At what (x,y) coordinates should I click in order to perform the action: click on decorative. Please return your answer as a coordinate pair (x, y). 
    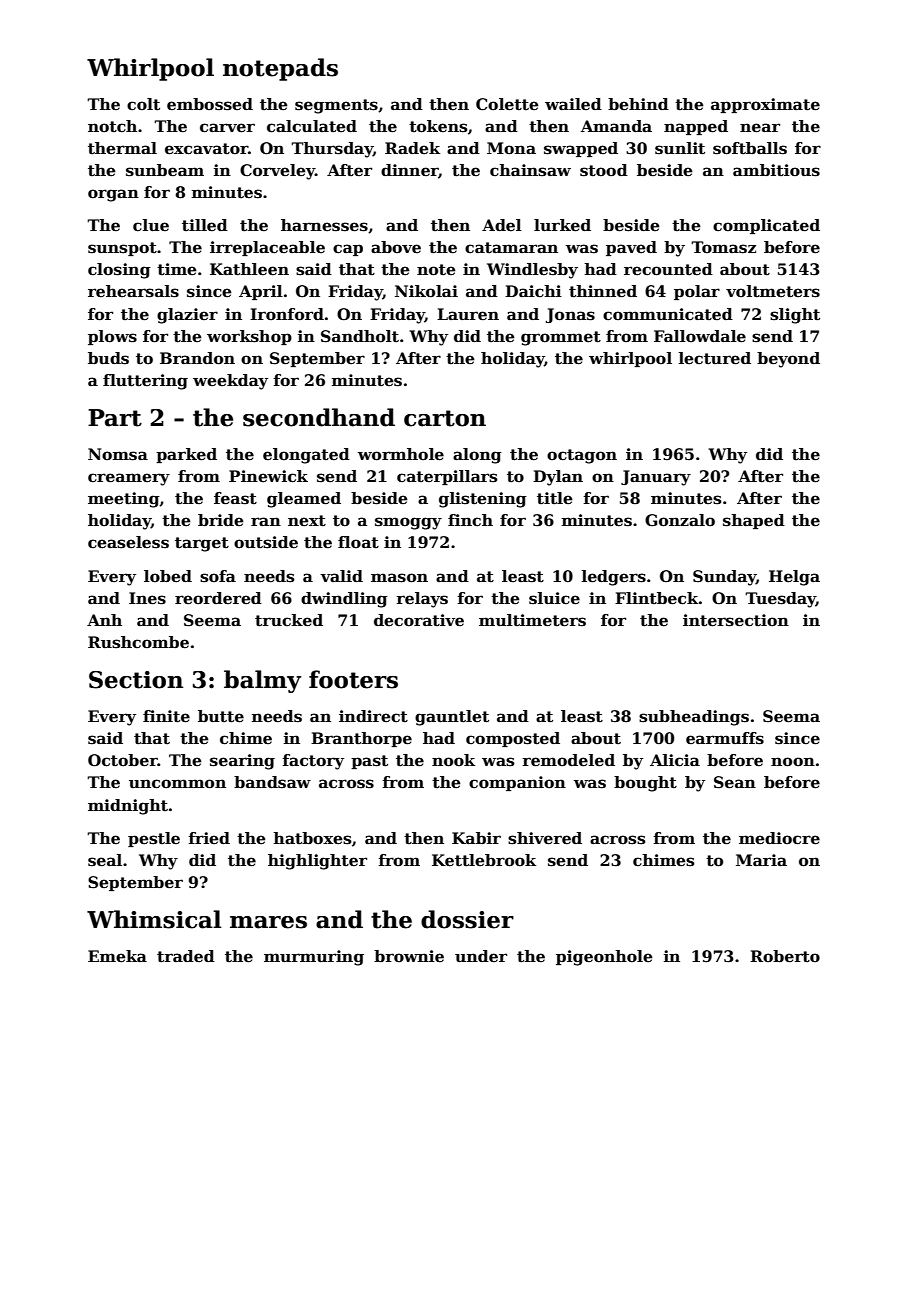
    Looking at the image, I should click on (419, 620).
